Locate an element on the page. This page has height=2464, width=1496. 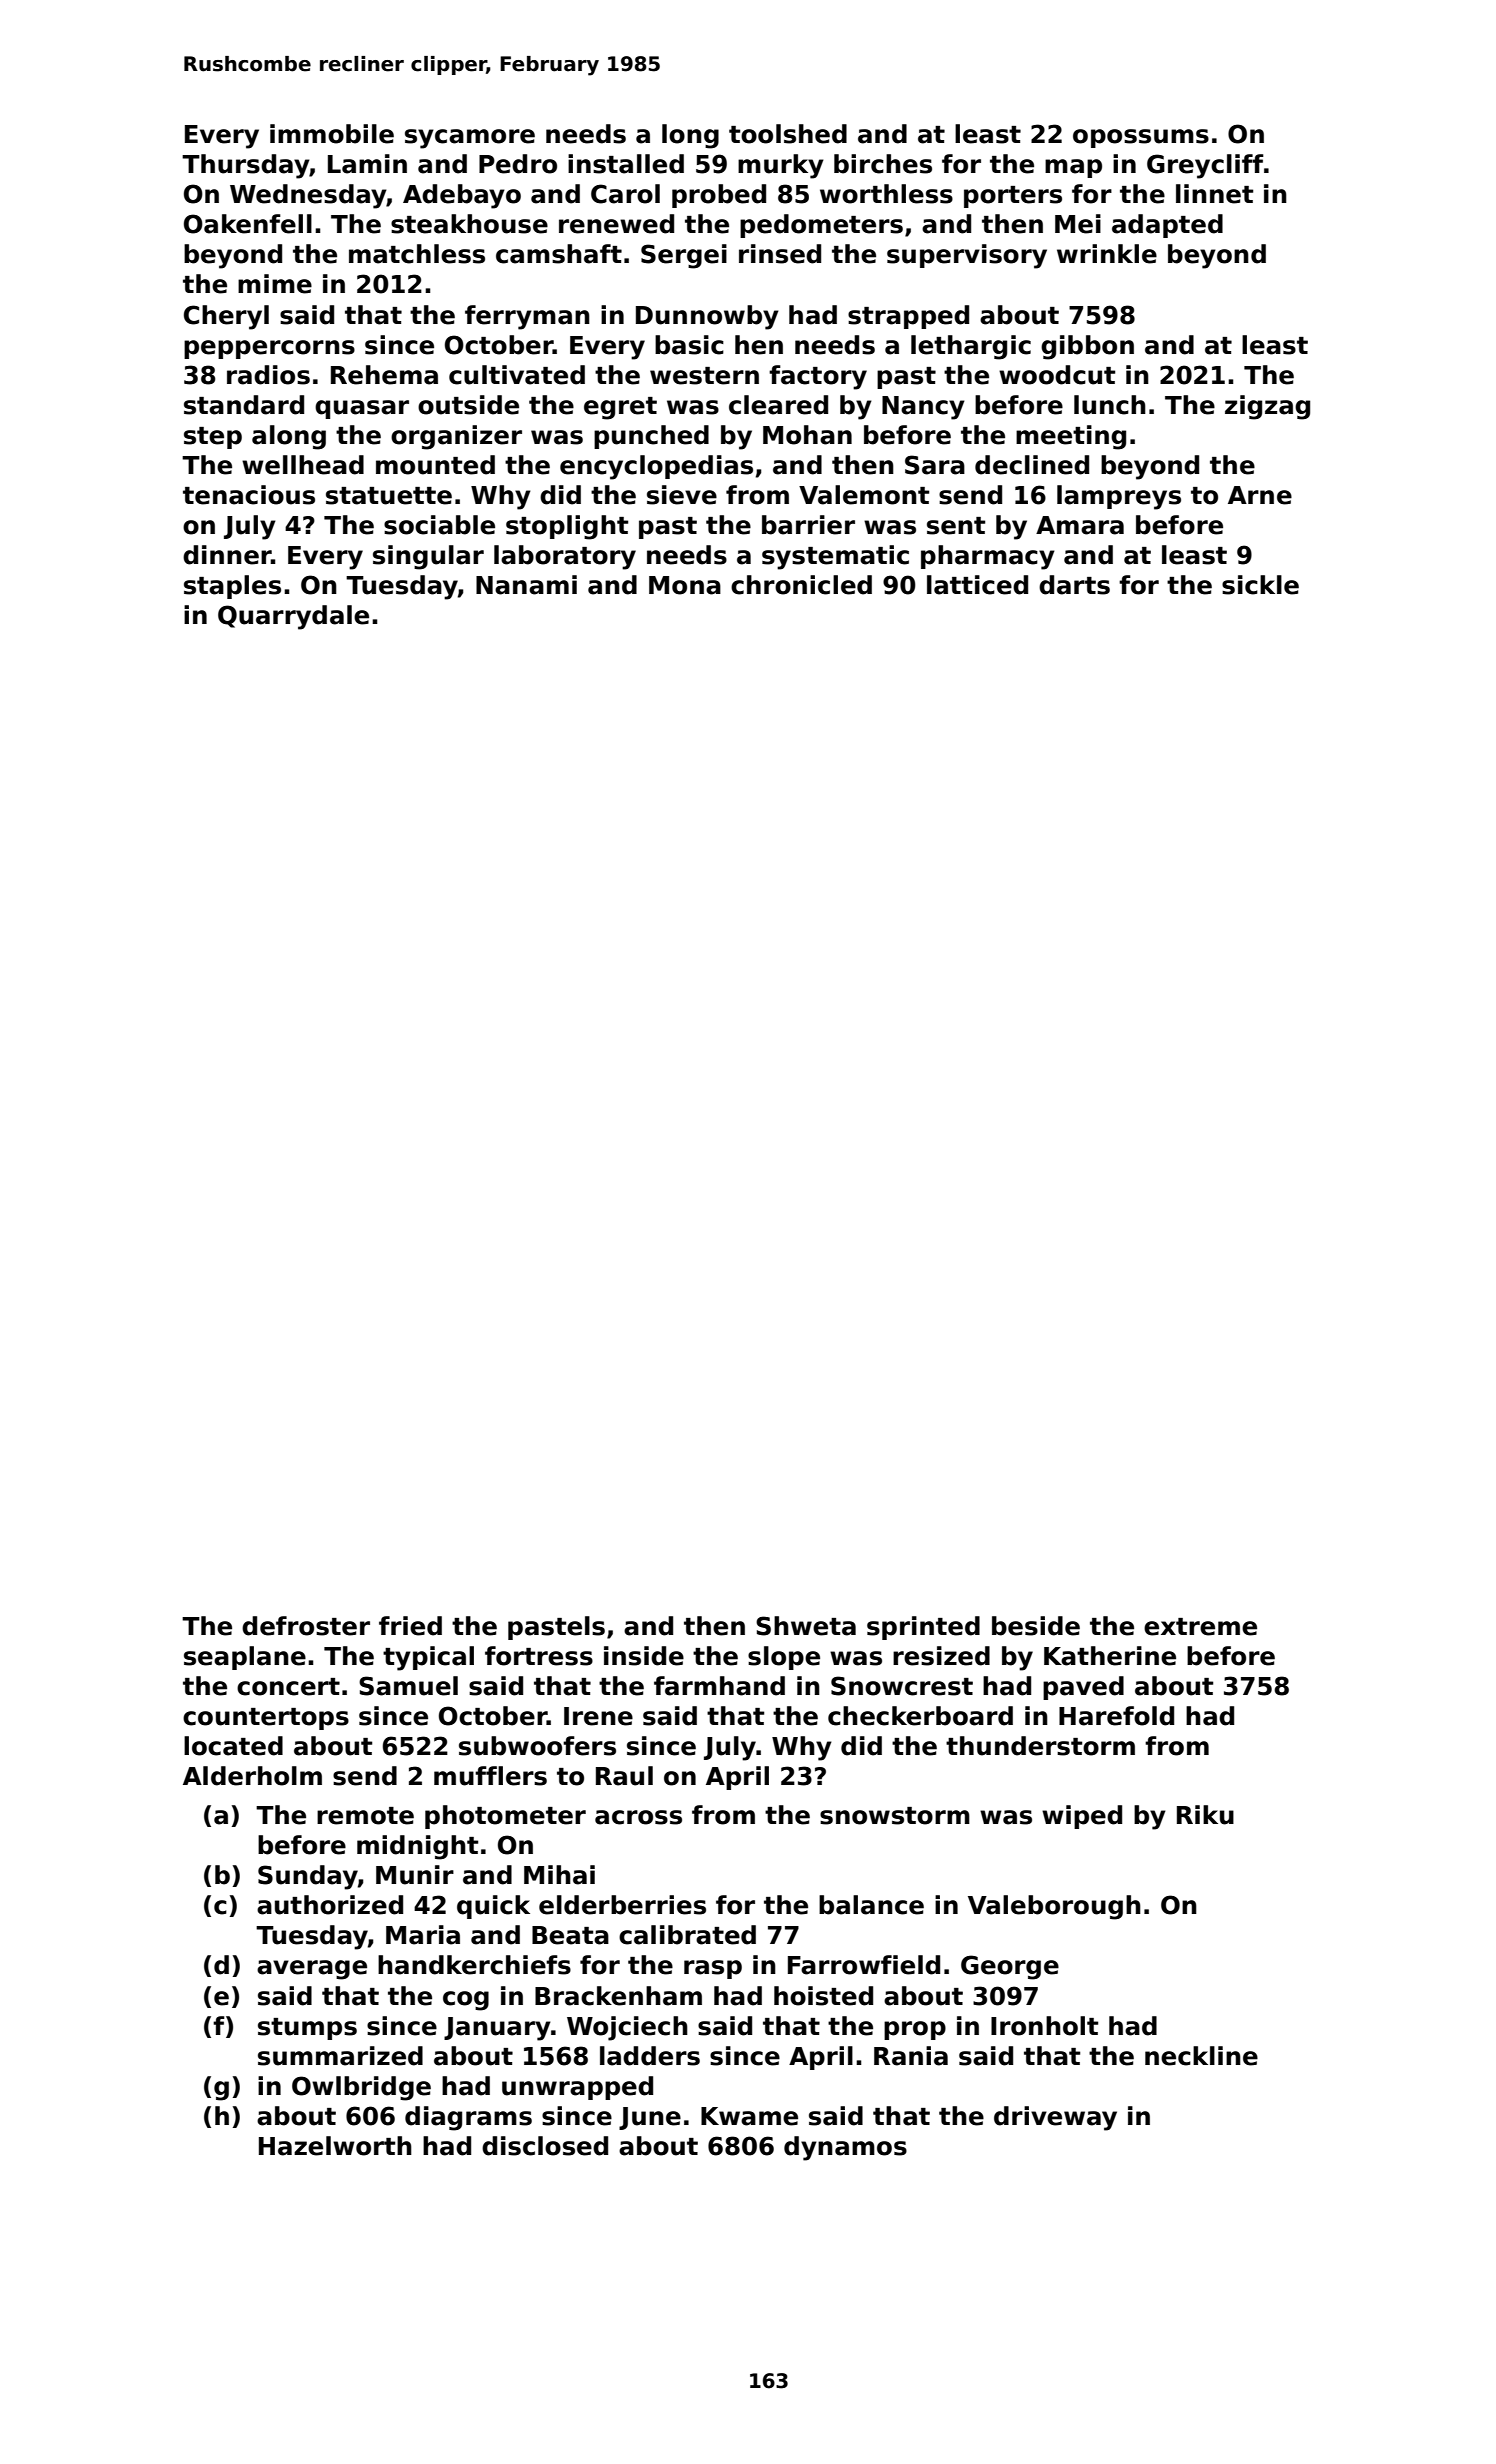
slope is located at coordinates (784, 1658).
